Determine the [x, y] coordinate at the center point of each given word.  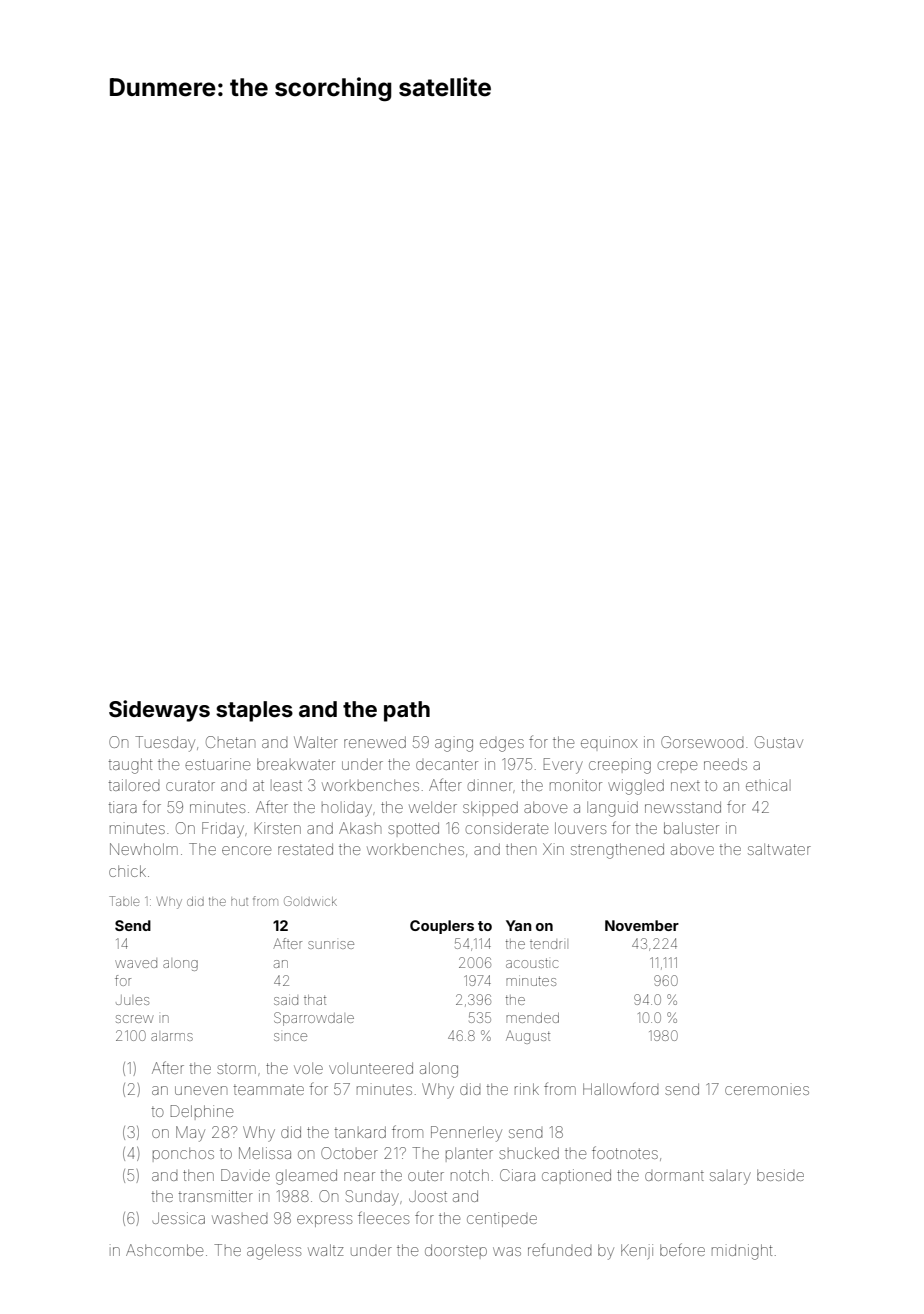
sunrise [331, 945]
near [359, 1176]
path [407, 711]
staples [254, 711]
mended [532, 1018]
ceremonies [767, 1090]
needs [725, 764]
